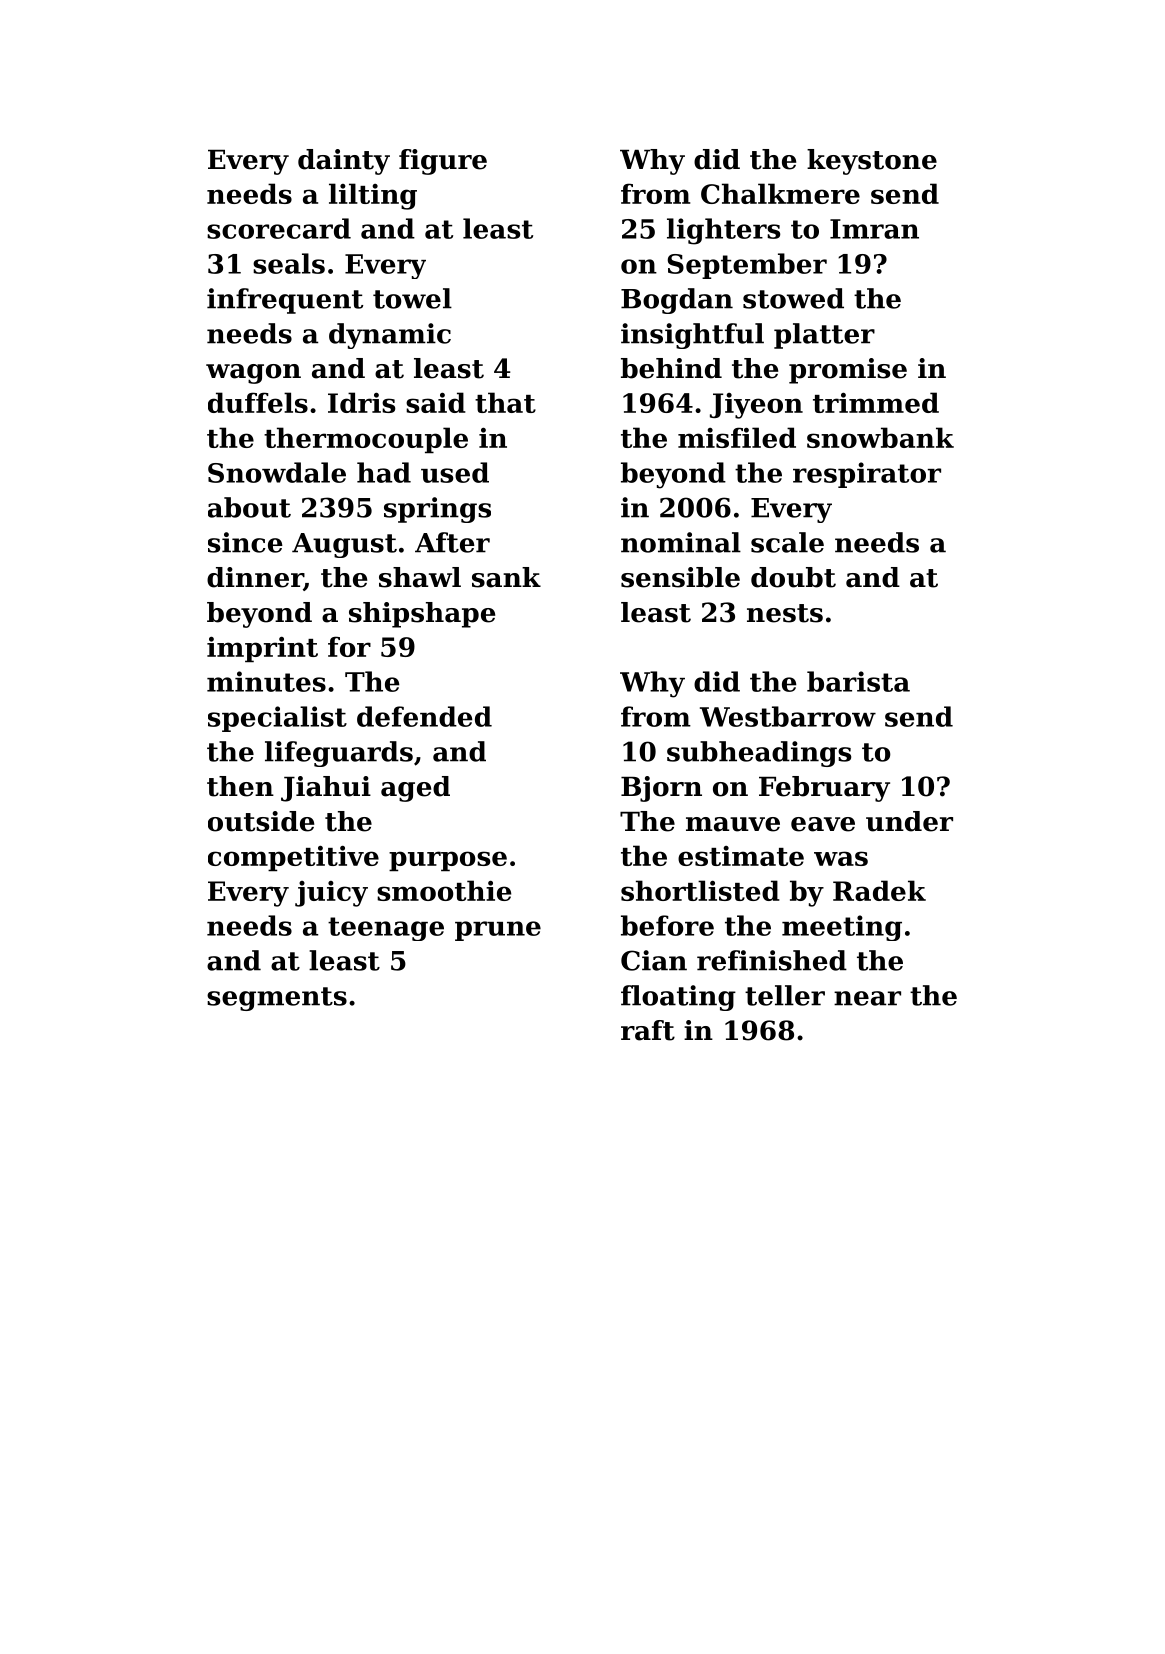  I want to click on lilting, so click(373, 196).
